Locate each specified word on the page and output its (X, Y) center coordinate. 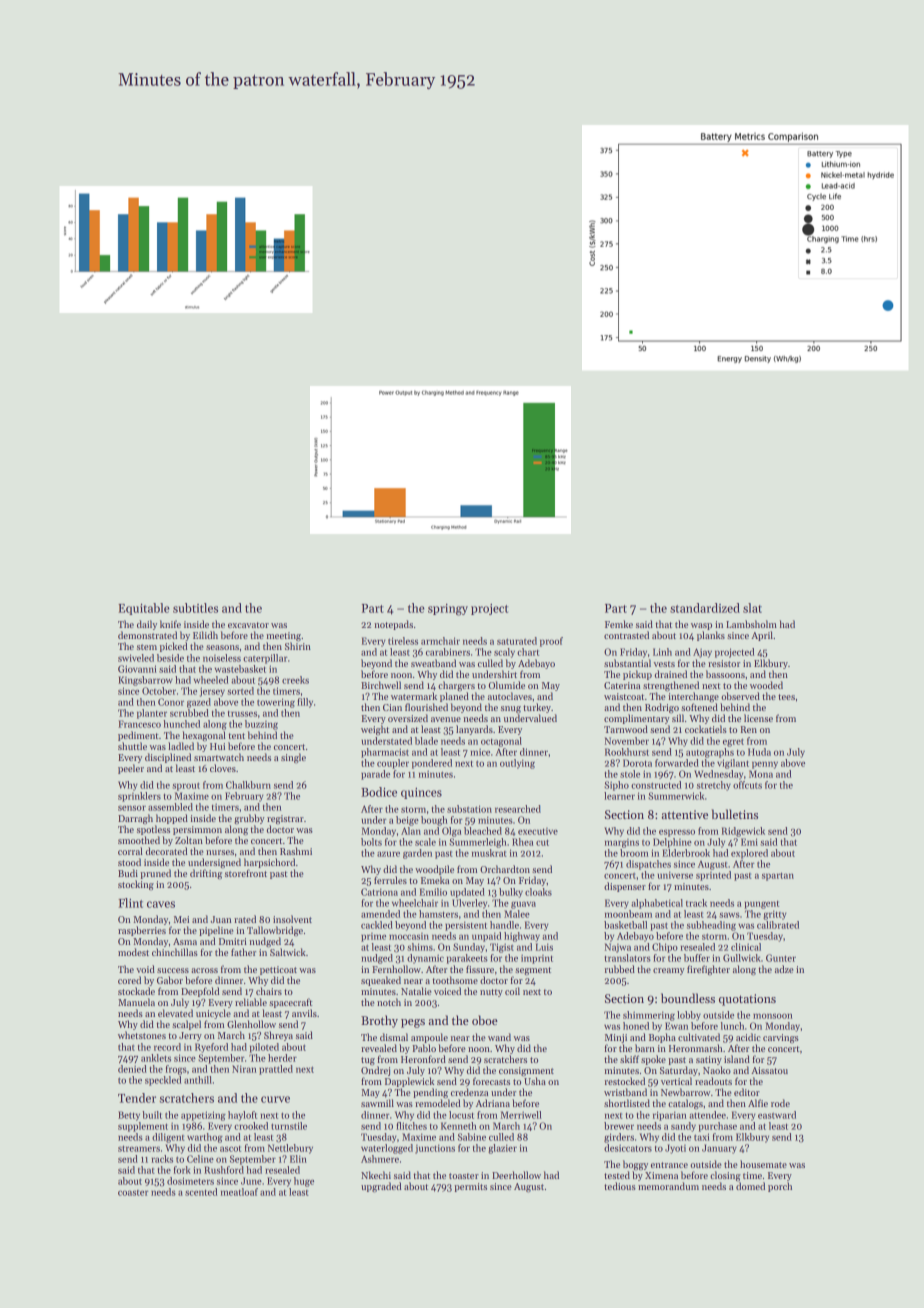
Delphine (672, 843)
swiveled (136, 658)
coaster (133, 1193)
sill (678, 718)
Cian (392, 707)
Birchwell (381, 685)
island (737, 1059)
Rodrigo (662, 708)
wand (499, 1037)
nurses (220, 852)
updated (467, 893)
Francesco (139, 724)
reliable (251, 1002)
